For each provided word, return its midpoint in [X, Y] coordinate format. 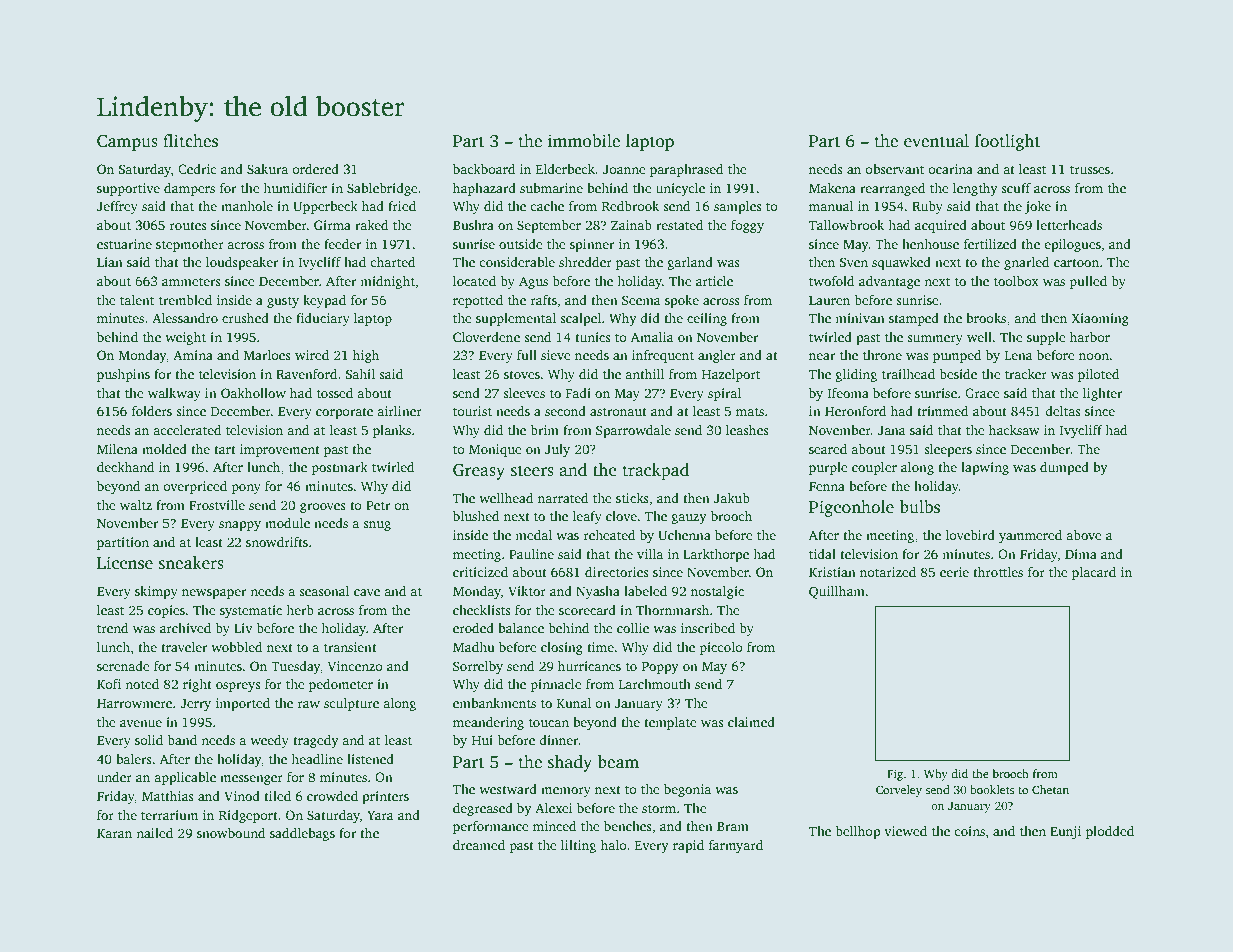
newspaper [214, 594]
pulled [1088, 282]
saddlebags [302, 834]
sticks [632, 498]
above [1084, 535]
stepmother [190, 245]
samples [738, 207]
